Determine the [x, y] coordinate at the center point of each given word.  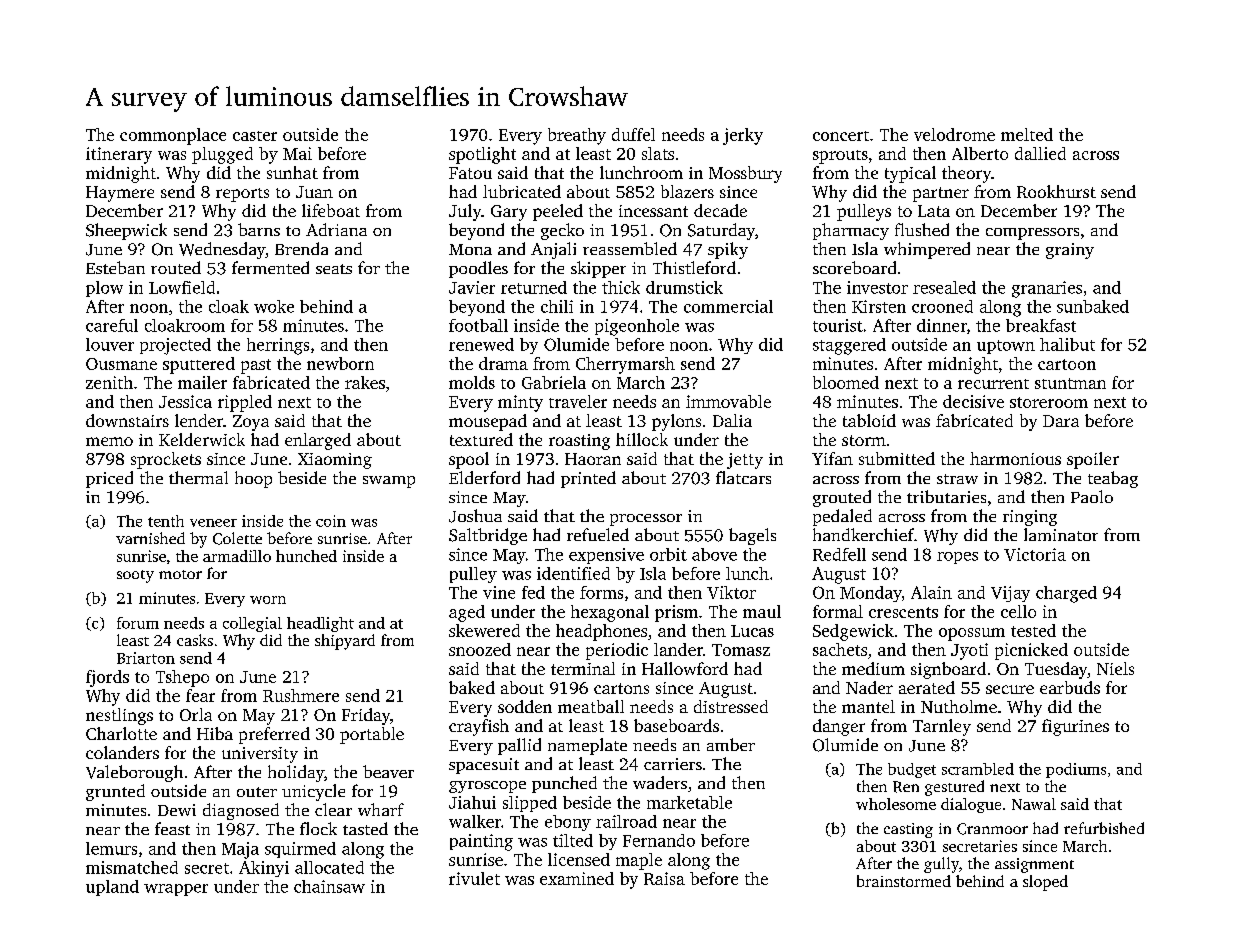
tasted [365, 828]
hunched [306, 556]
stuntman [1070, 383]
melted [1027, 134]
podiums [1076, 770]
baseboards [676, 725]
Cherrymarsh [625, 365]
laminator [1061, 534]
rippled [245, 403]
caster [255, 136]
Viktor [731, 592]
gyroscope [487, 787]
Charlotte [121, 733]
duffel [633, 134]
